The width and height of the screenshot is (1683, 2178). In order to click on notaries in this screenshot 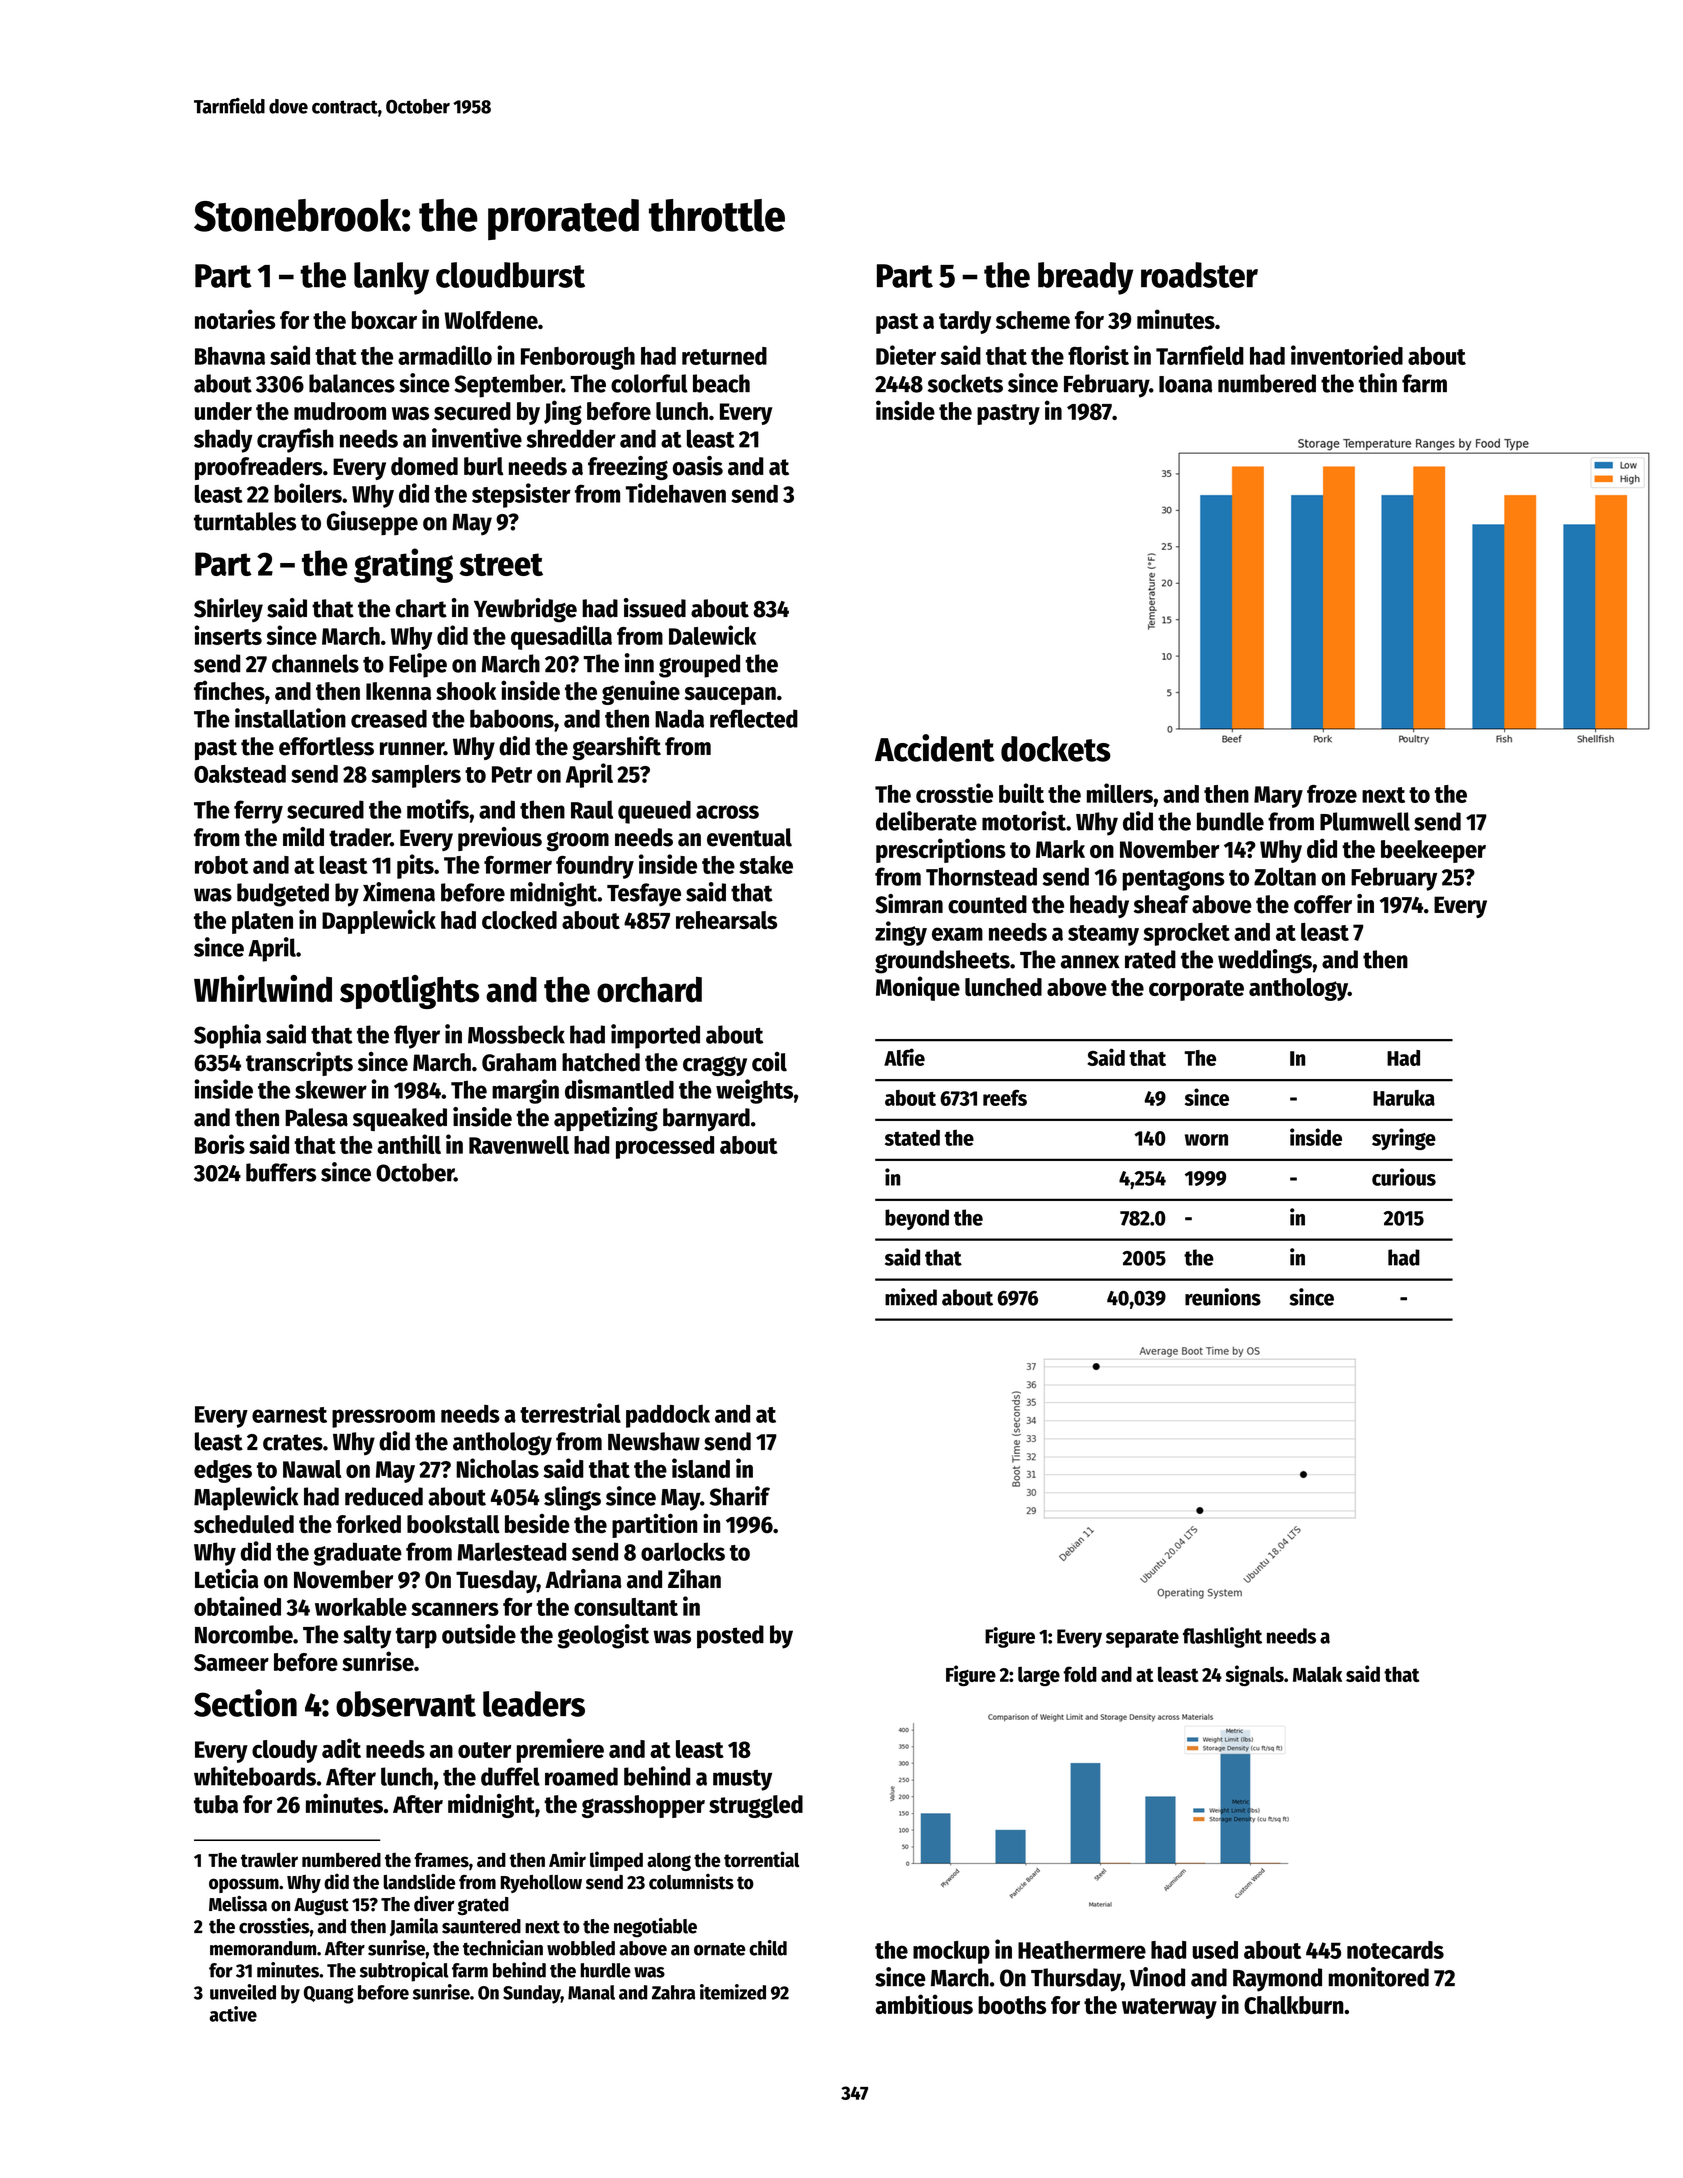, I will do `click(235, 319)`.
